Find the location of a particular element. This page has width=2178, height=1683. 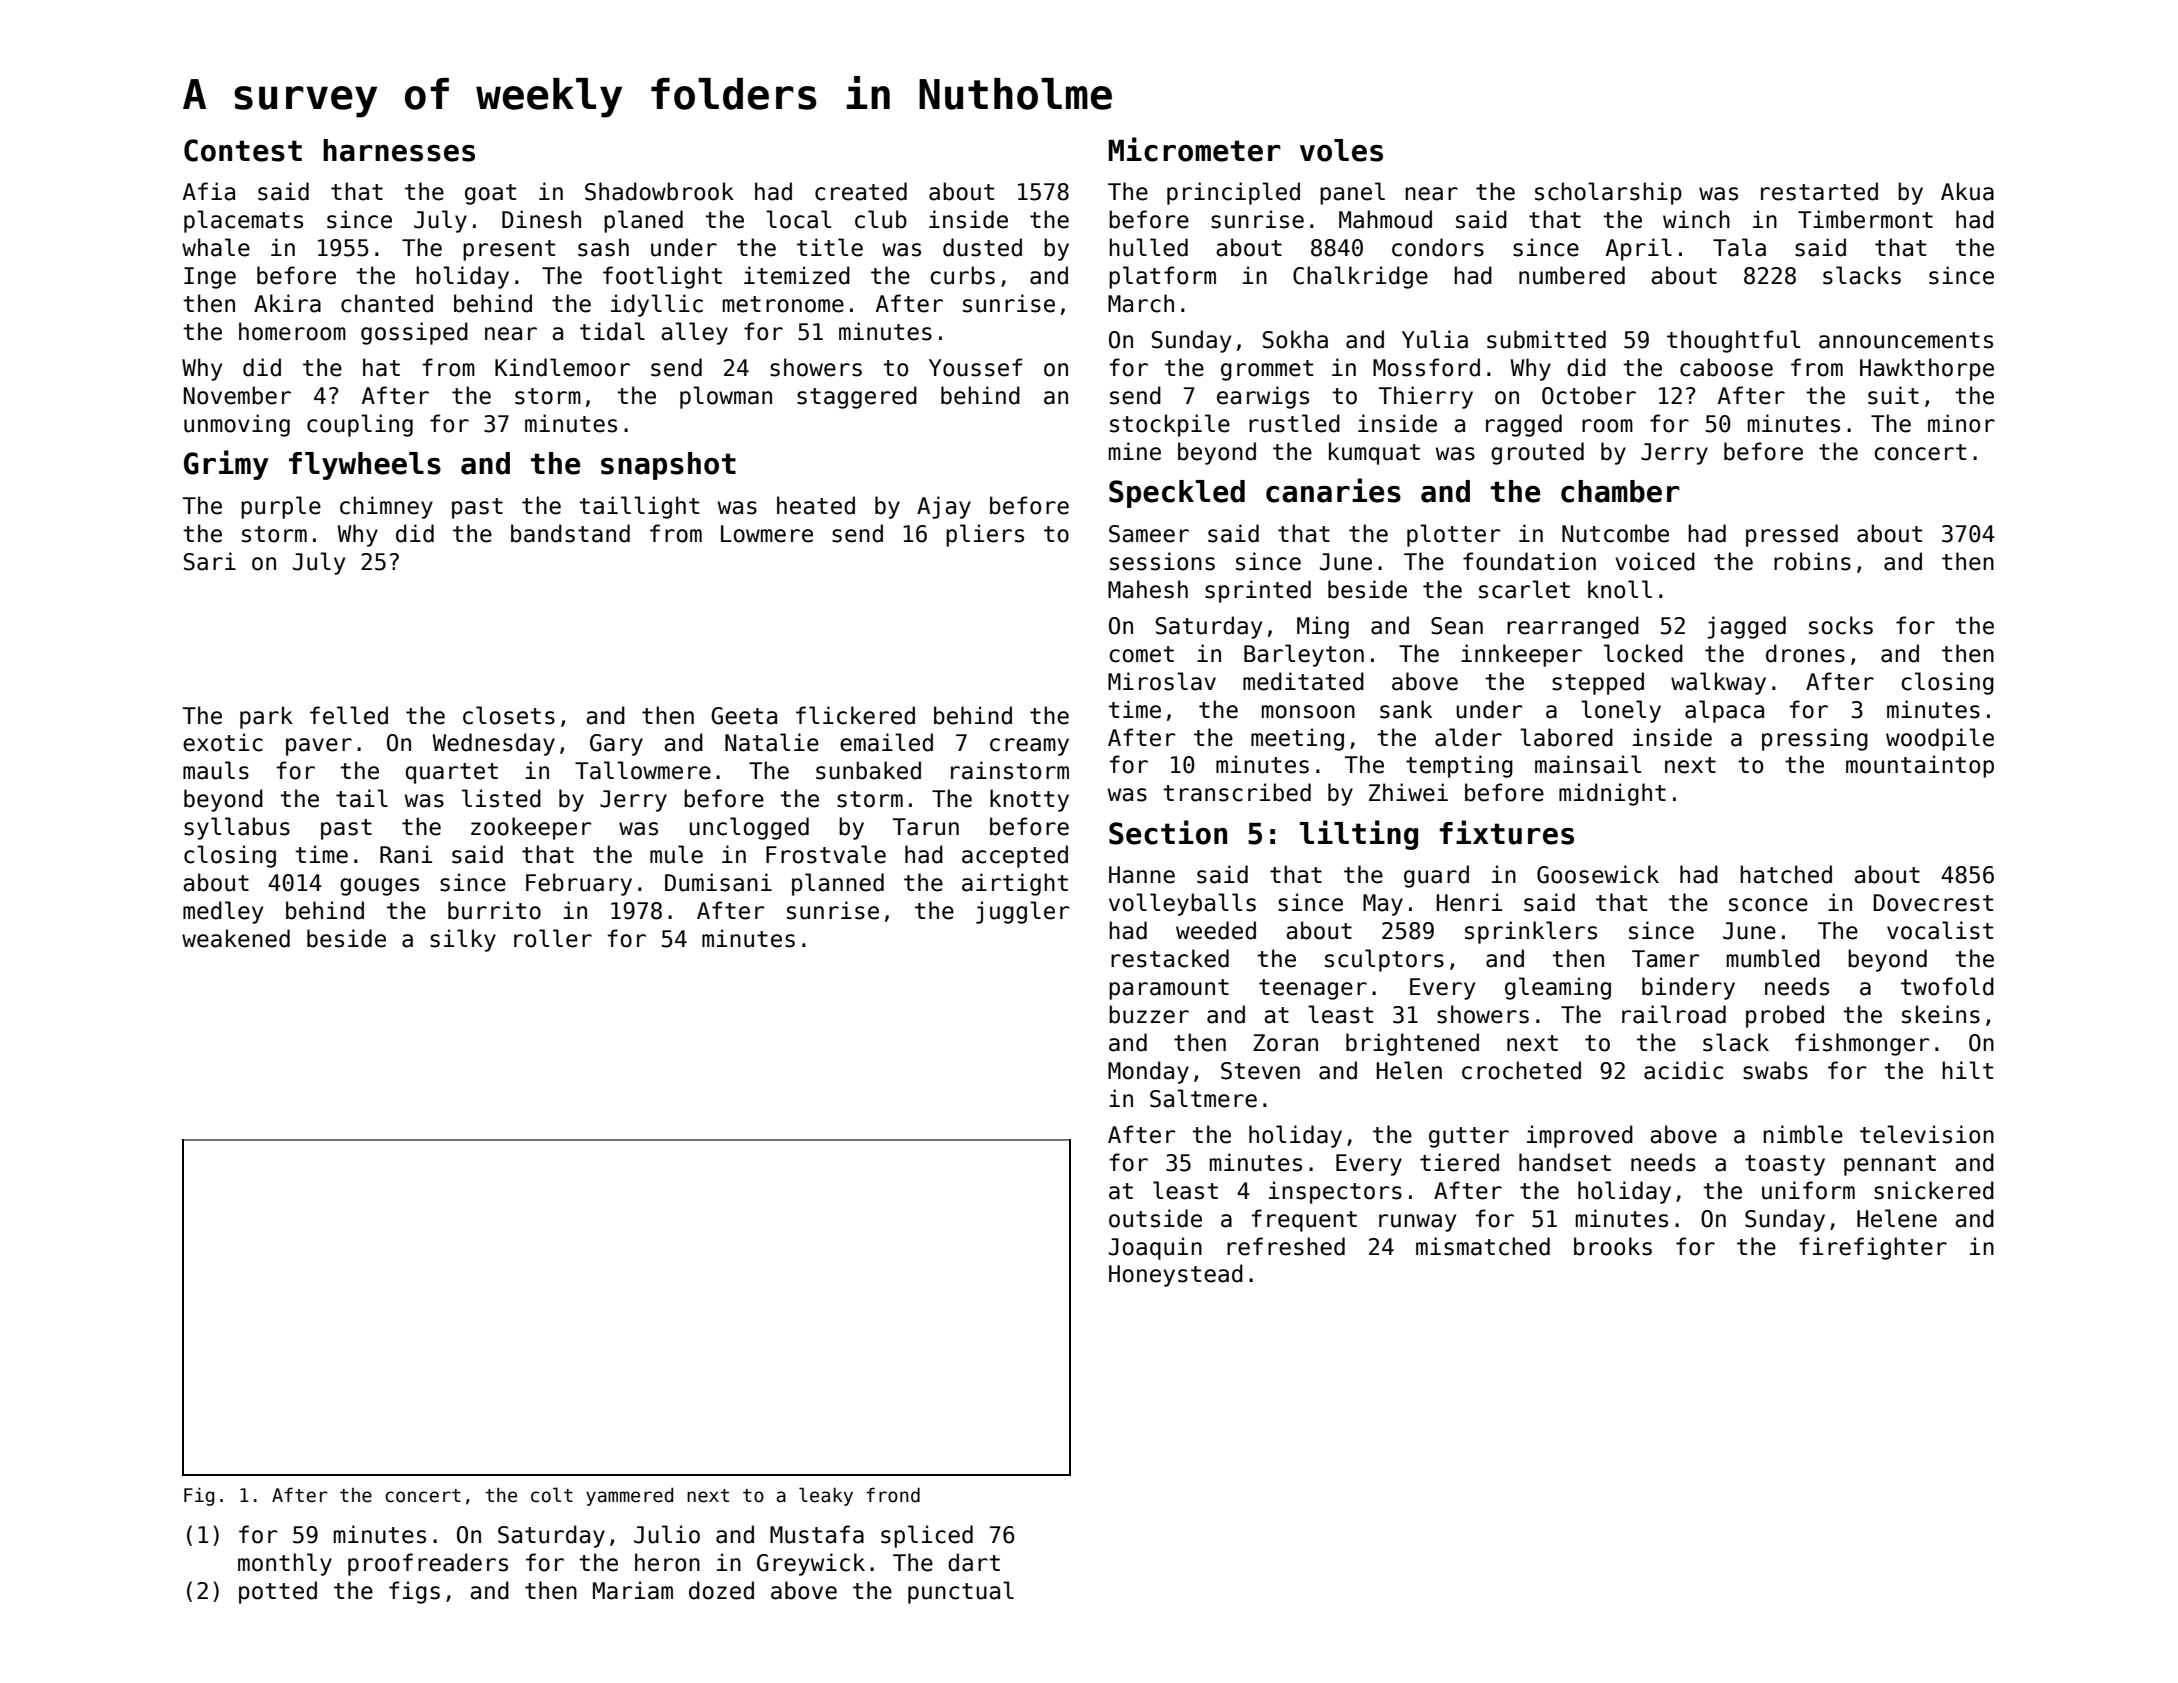

restarted is located at coordinates (1819, 191).
